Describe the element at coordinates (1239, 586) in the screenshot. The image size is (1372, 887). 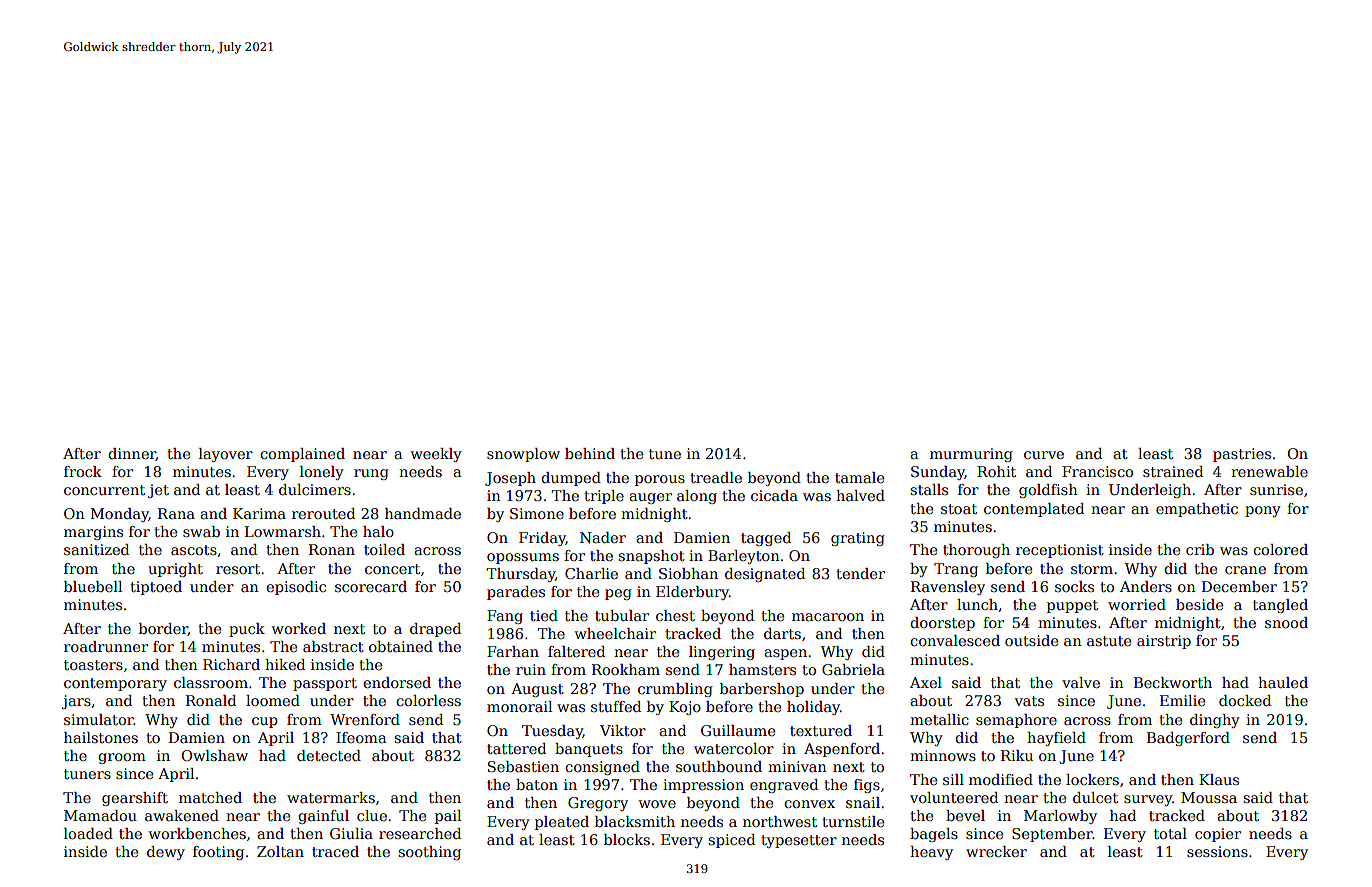
I see `December` at that location.
